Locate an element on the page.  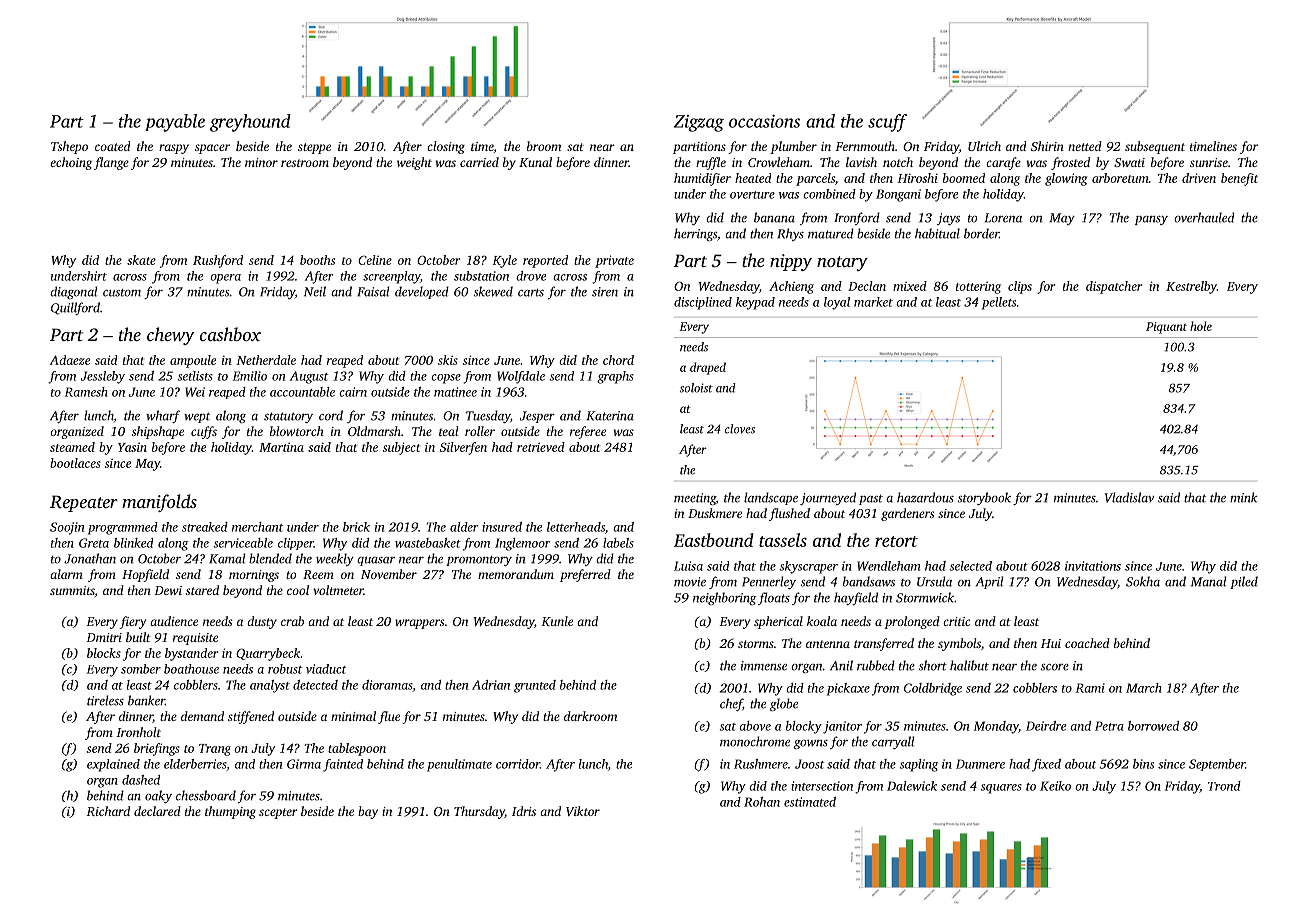
keypad is located at coordinates (755, 303).
